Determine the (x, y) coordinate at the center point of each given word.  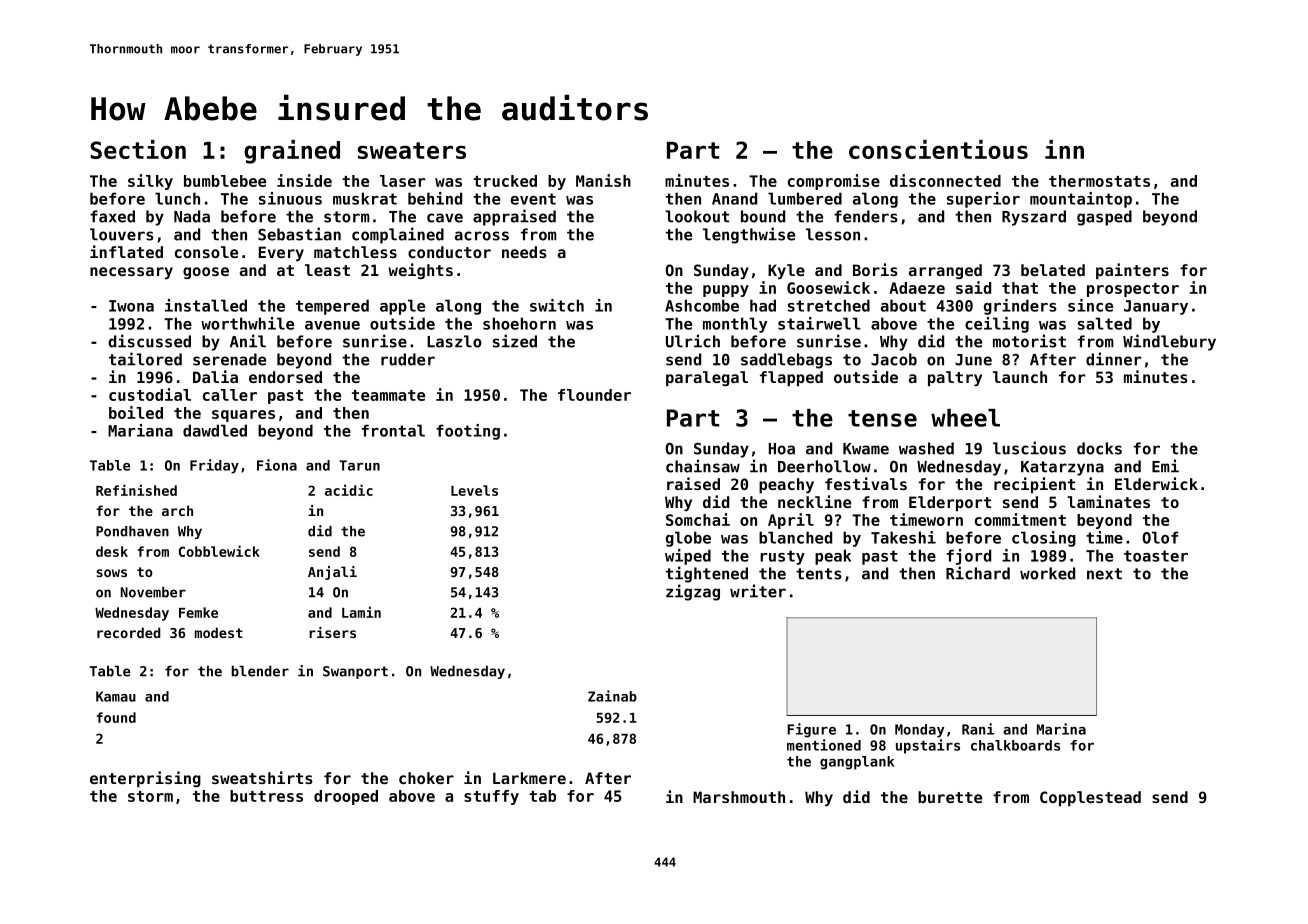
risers (332, 632)
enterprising (145, 779)
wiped (688, 557)
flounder (594, 395)
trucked (505, 181)
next (1104, 574)
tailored (145, 359)
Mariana (140, 430)
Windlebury (1169, 342)
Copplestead (1090, 798)
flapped (791, 378)
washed (926, 448)
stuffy (491, 797)
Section (138, 149)
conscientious (938, 149)
